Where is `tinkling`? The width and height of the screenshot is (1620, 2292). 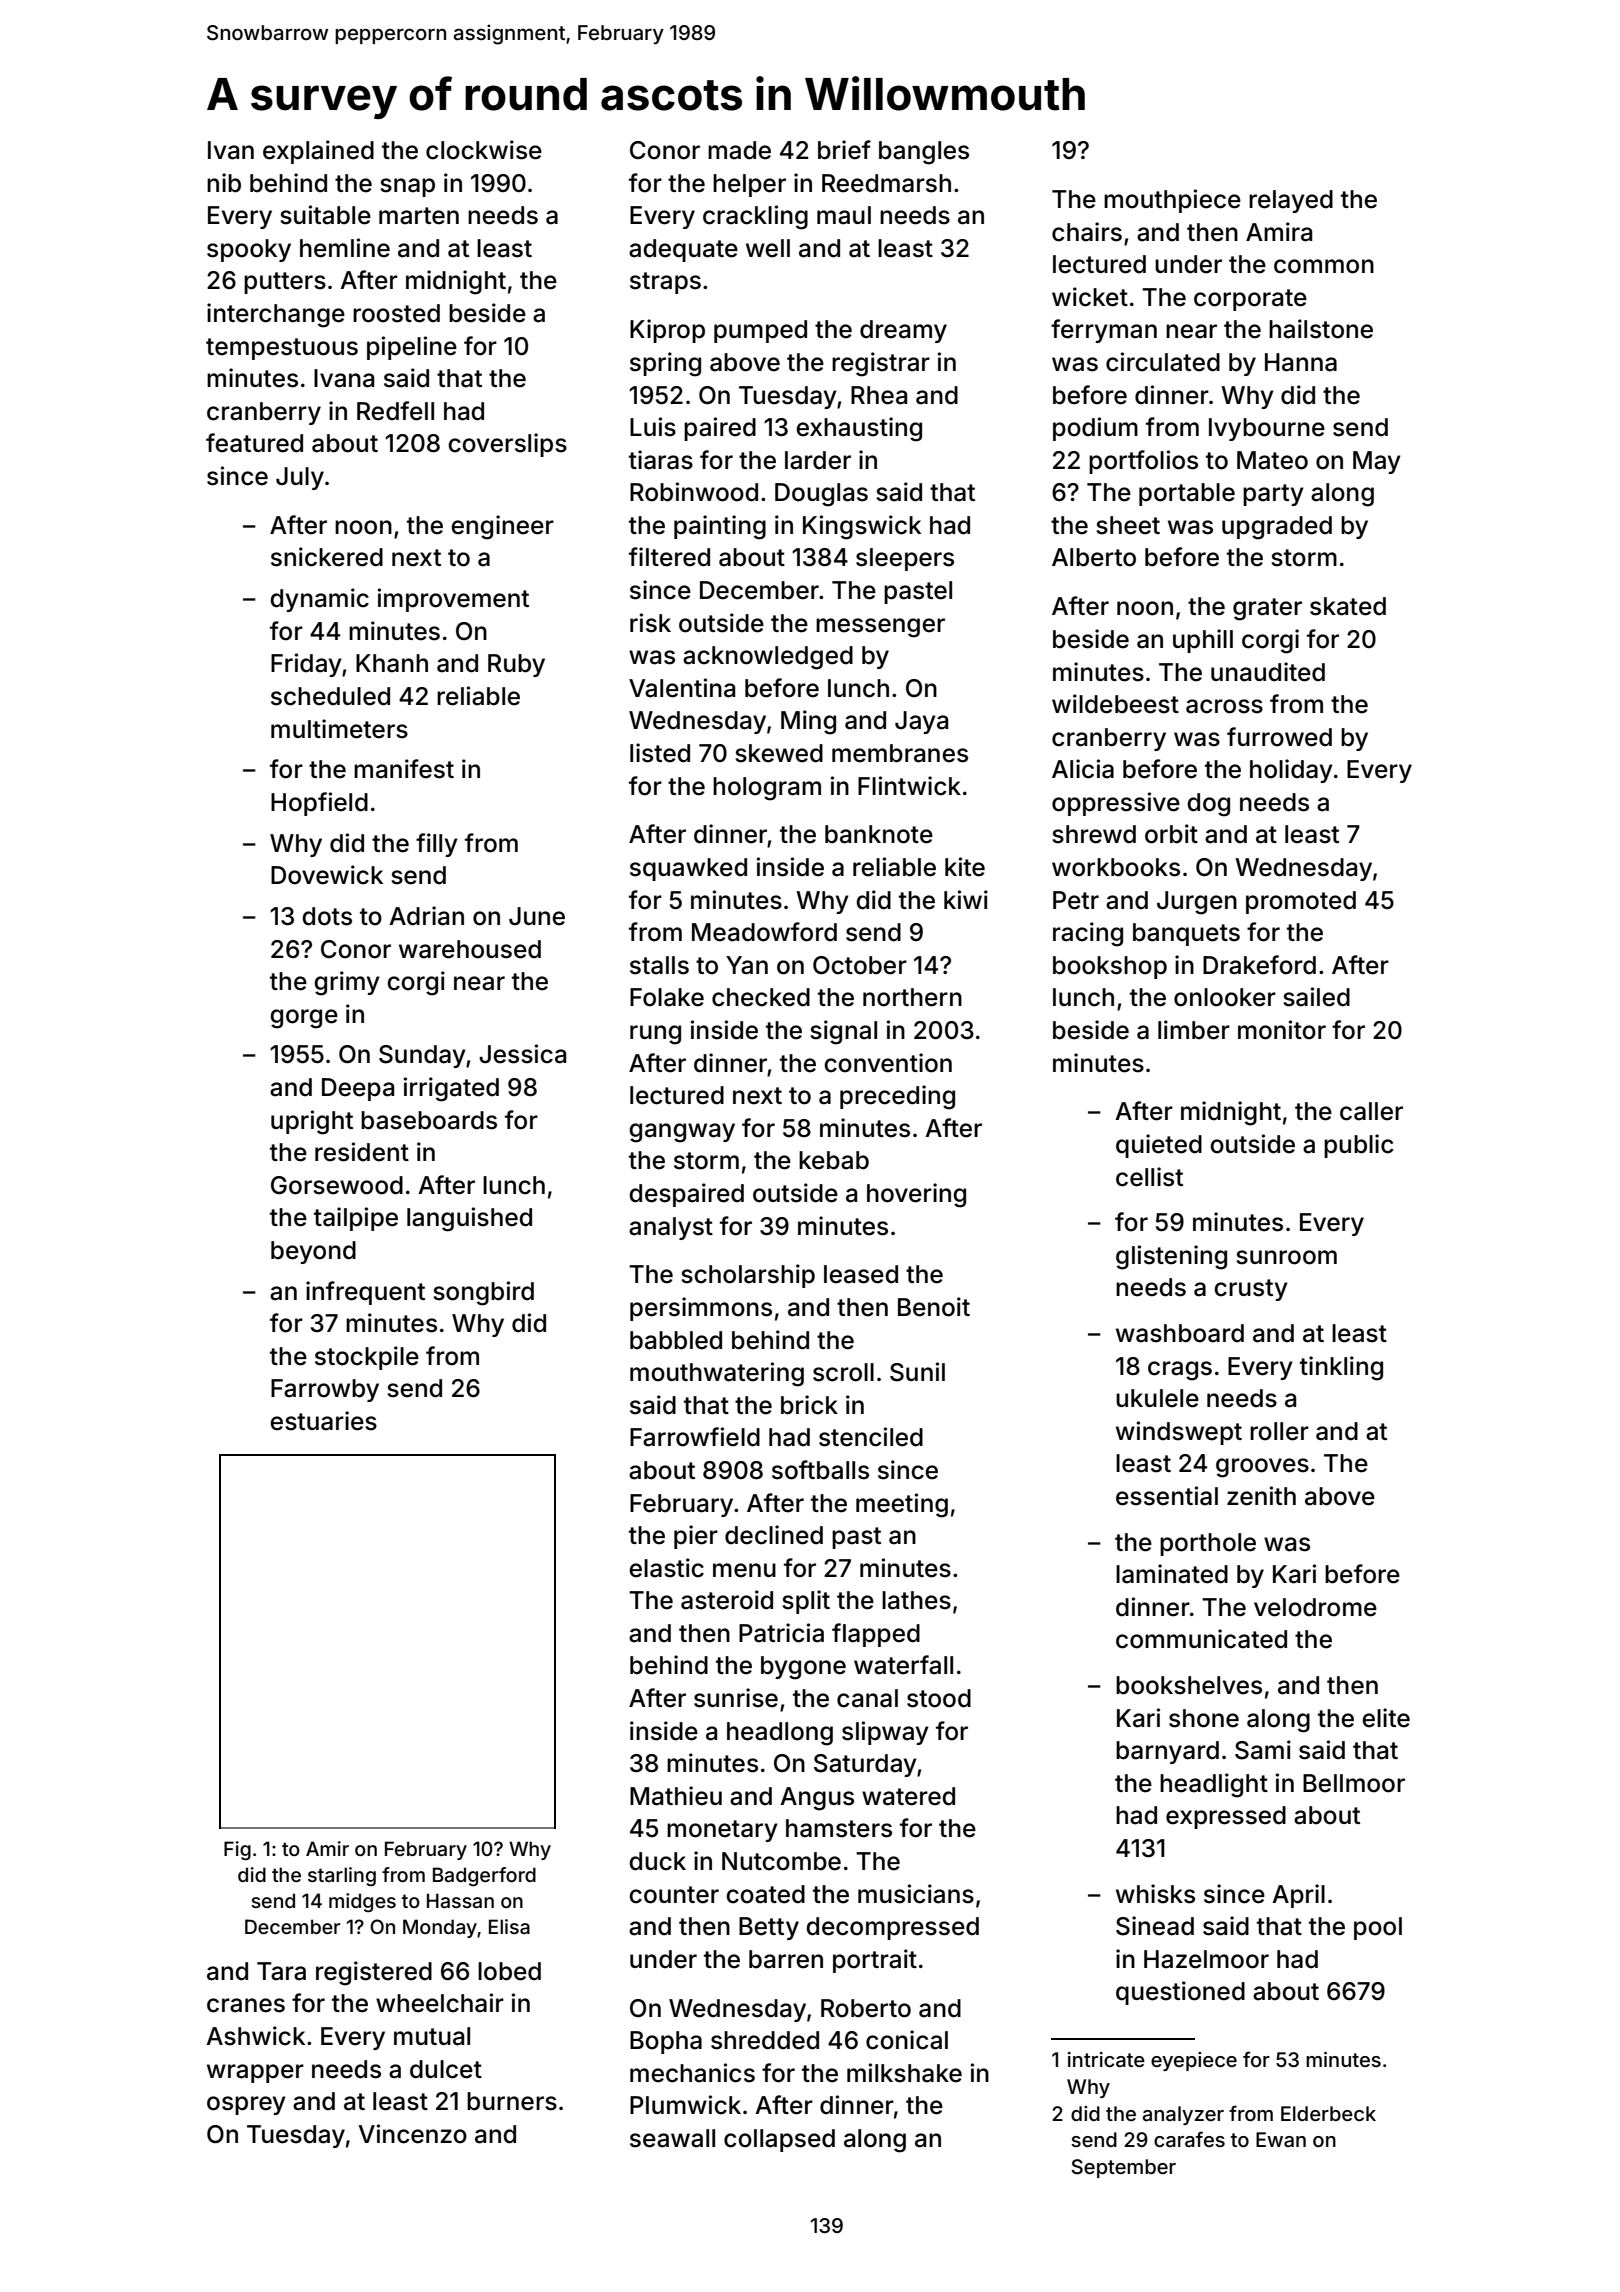 tinkling is located at coordinates (1341, 1368).
